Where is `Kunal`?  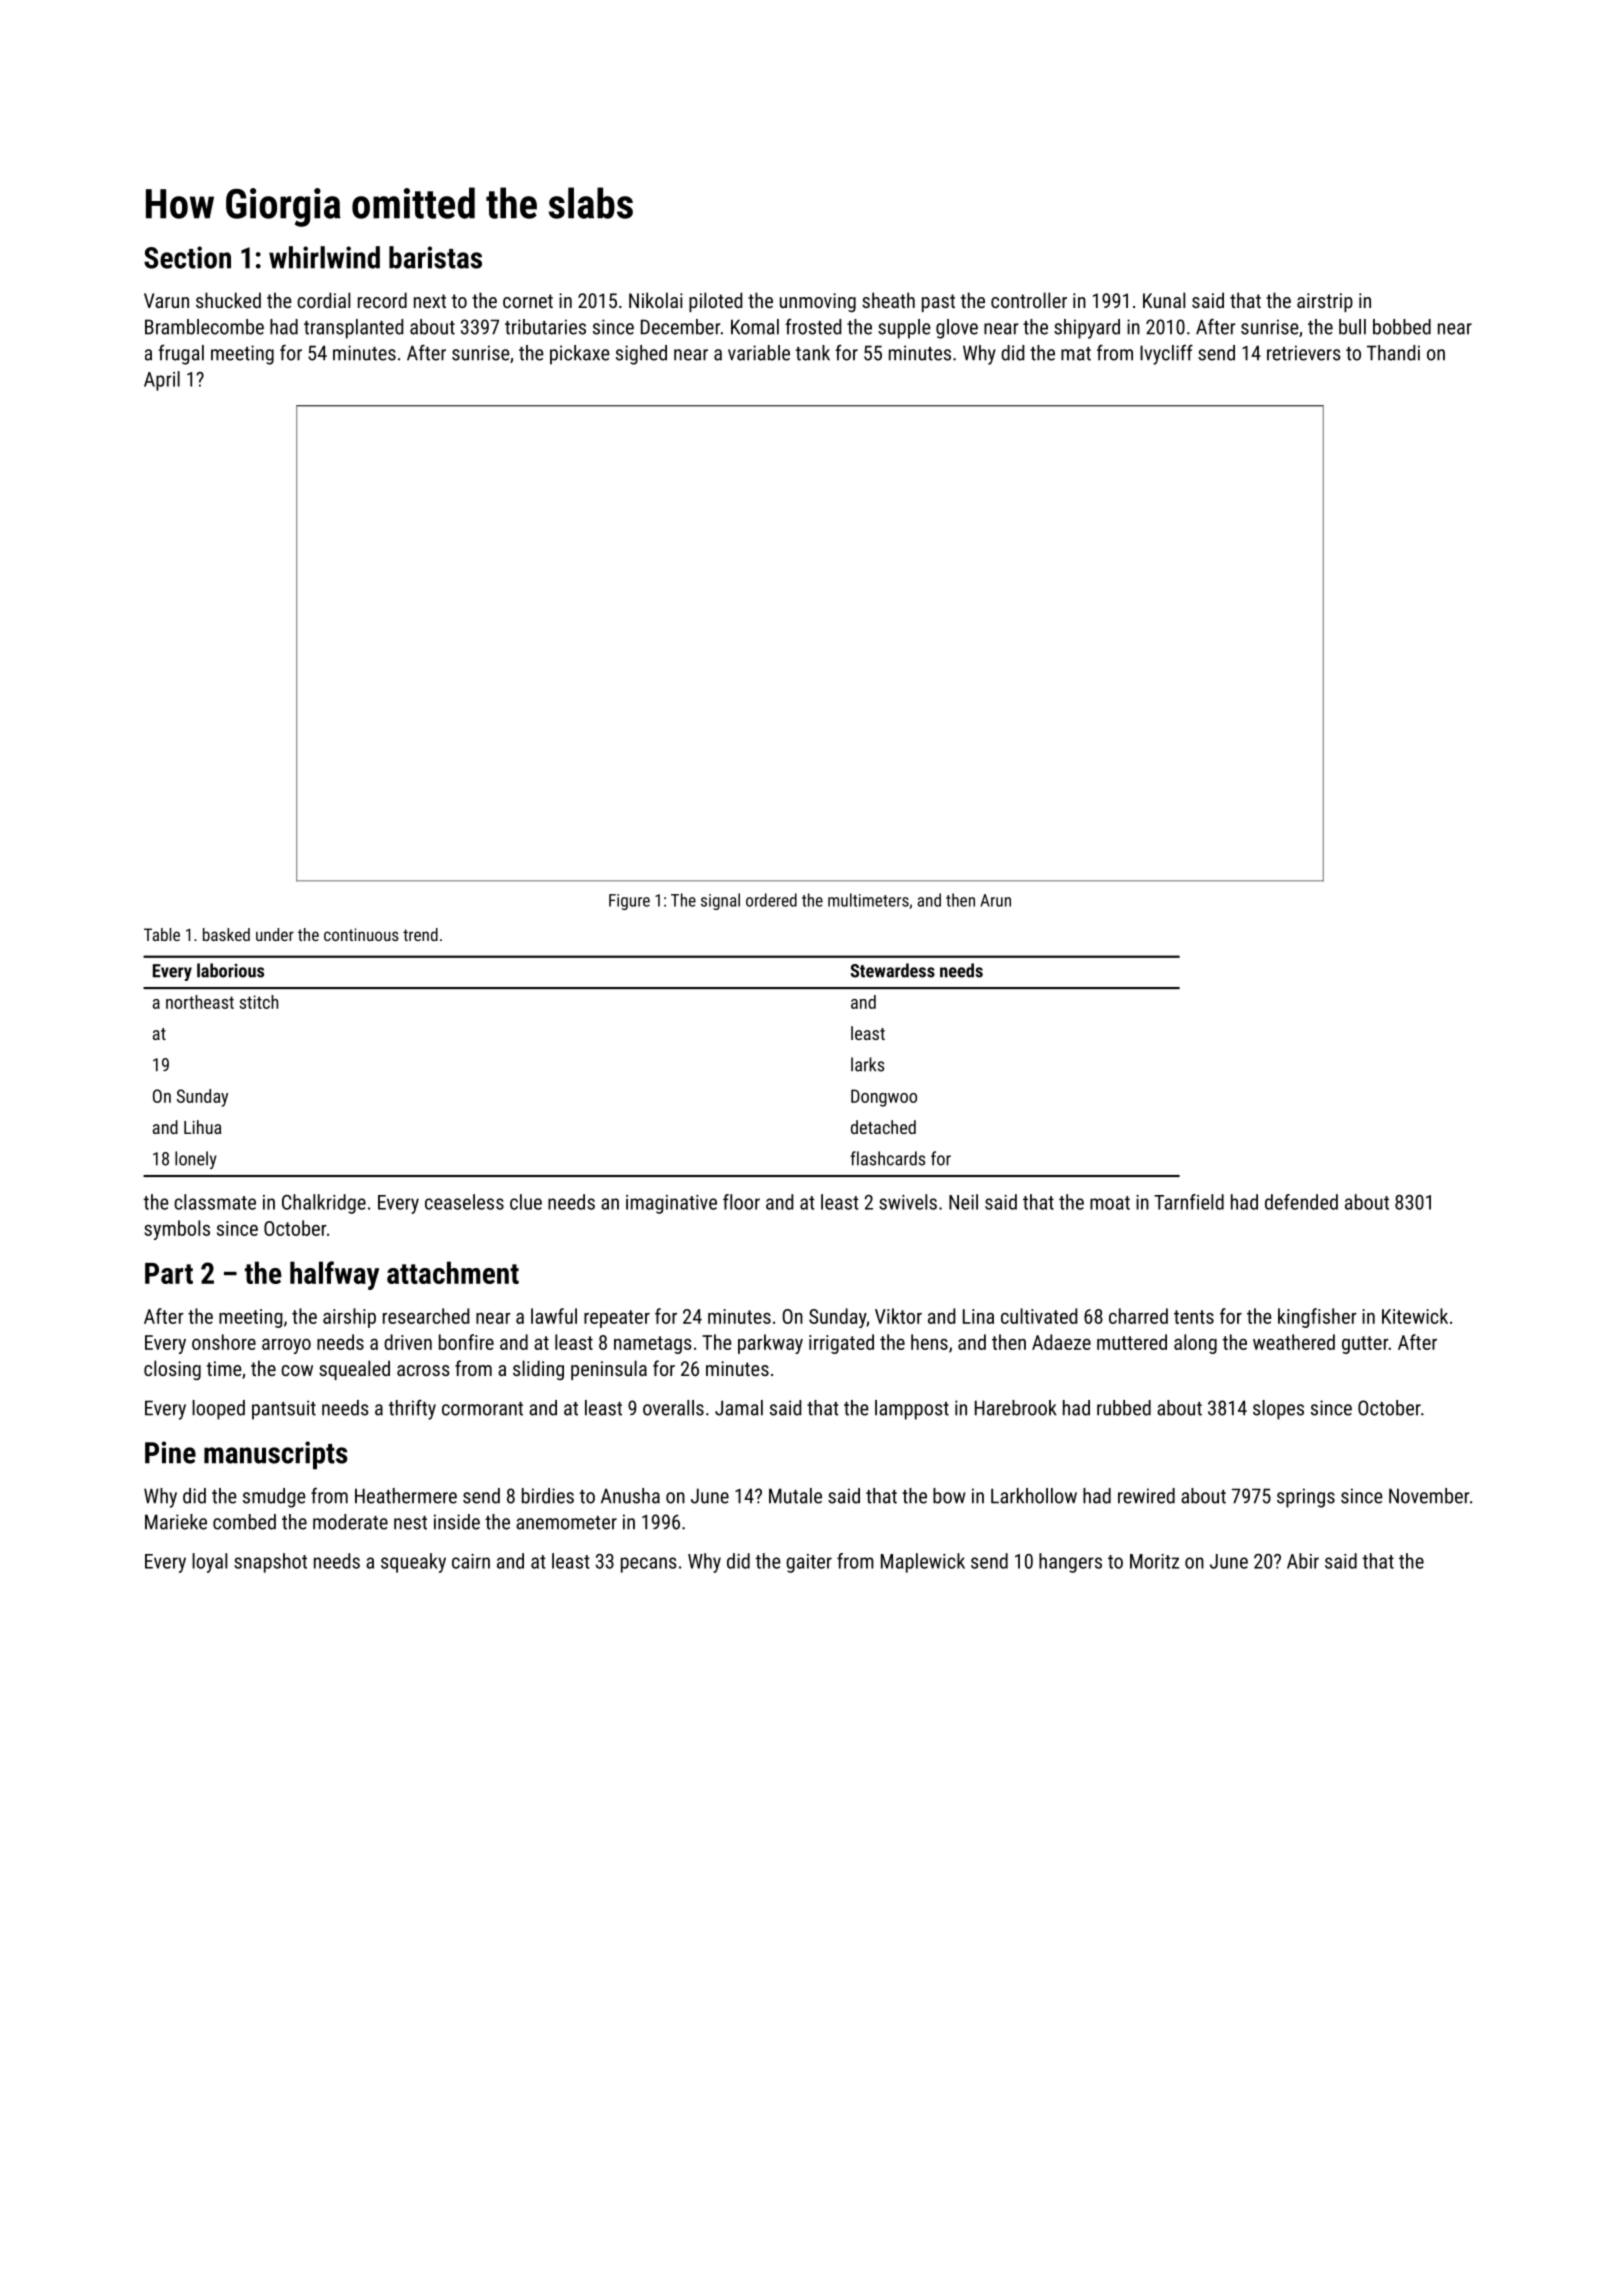
Kunal is located at coordinates (1164, 300).
